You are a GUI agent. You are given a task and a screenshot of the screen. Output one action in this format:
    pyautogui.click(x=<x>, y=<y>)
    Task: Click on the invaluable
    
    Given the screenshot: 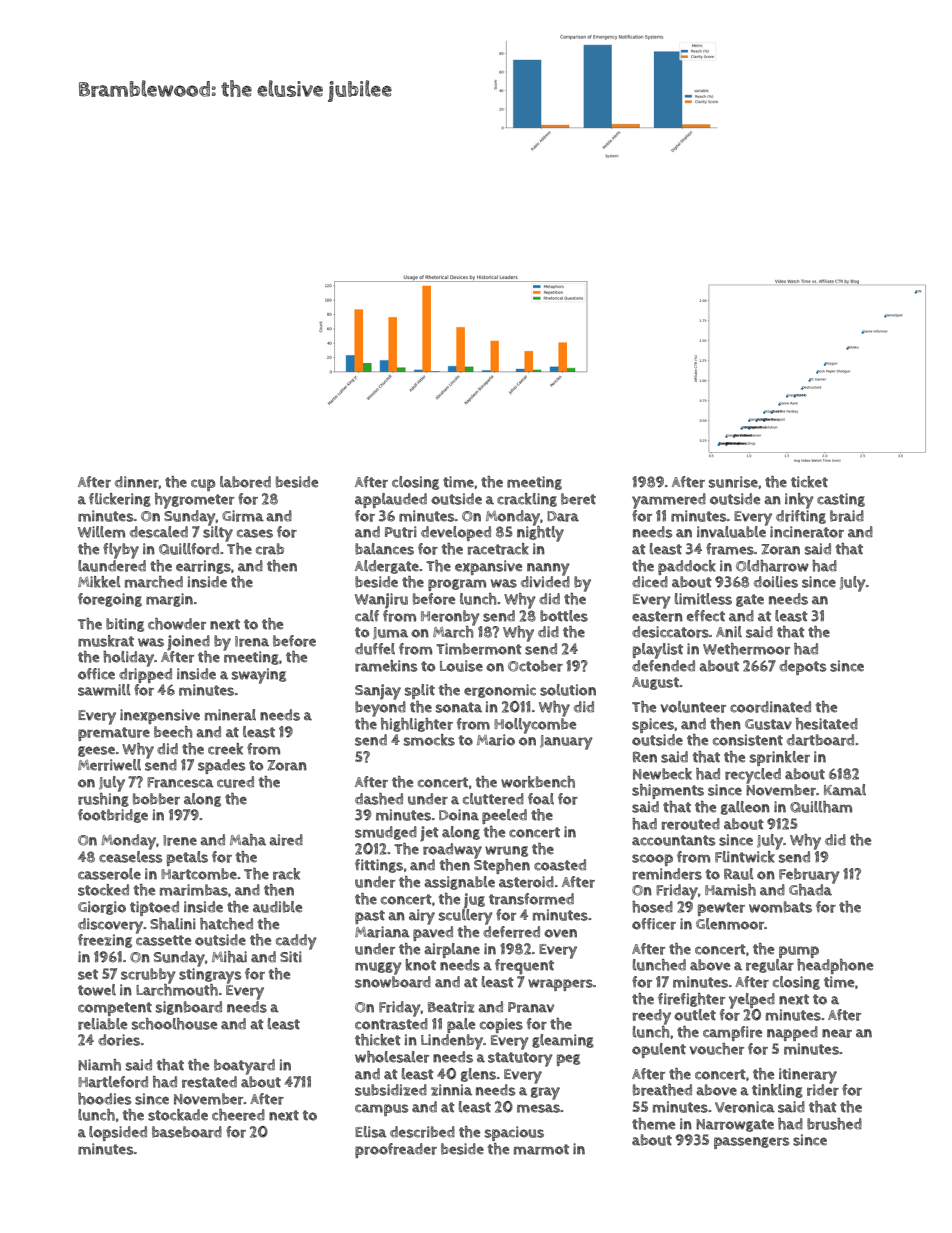 What is the action you would take?
    pyautogui.click(x=731, y=532)
